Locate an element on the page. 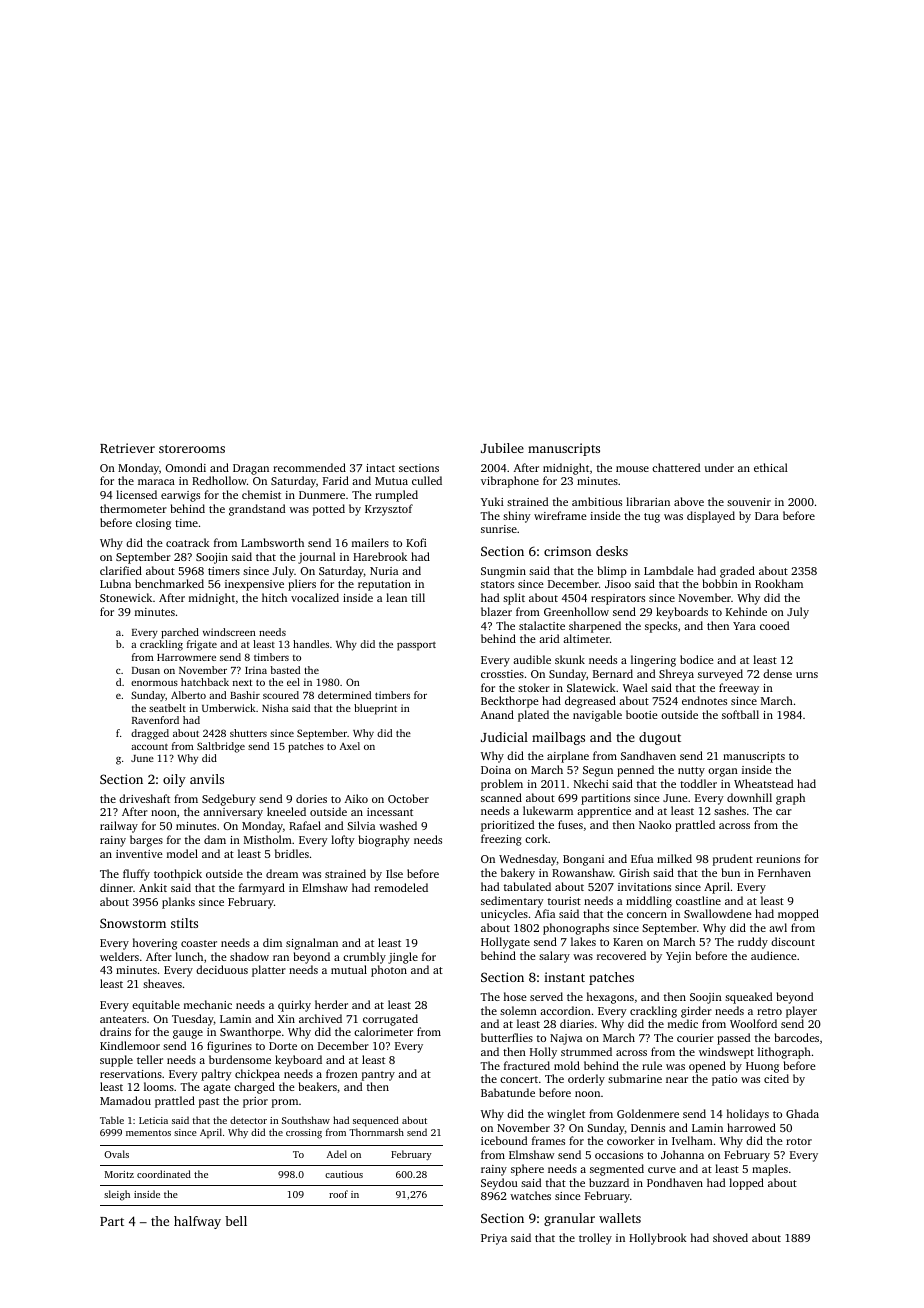  Thornmarsh is located at coordinates (376, 1132).
